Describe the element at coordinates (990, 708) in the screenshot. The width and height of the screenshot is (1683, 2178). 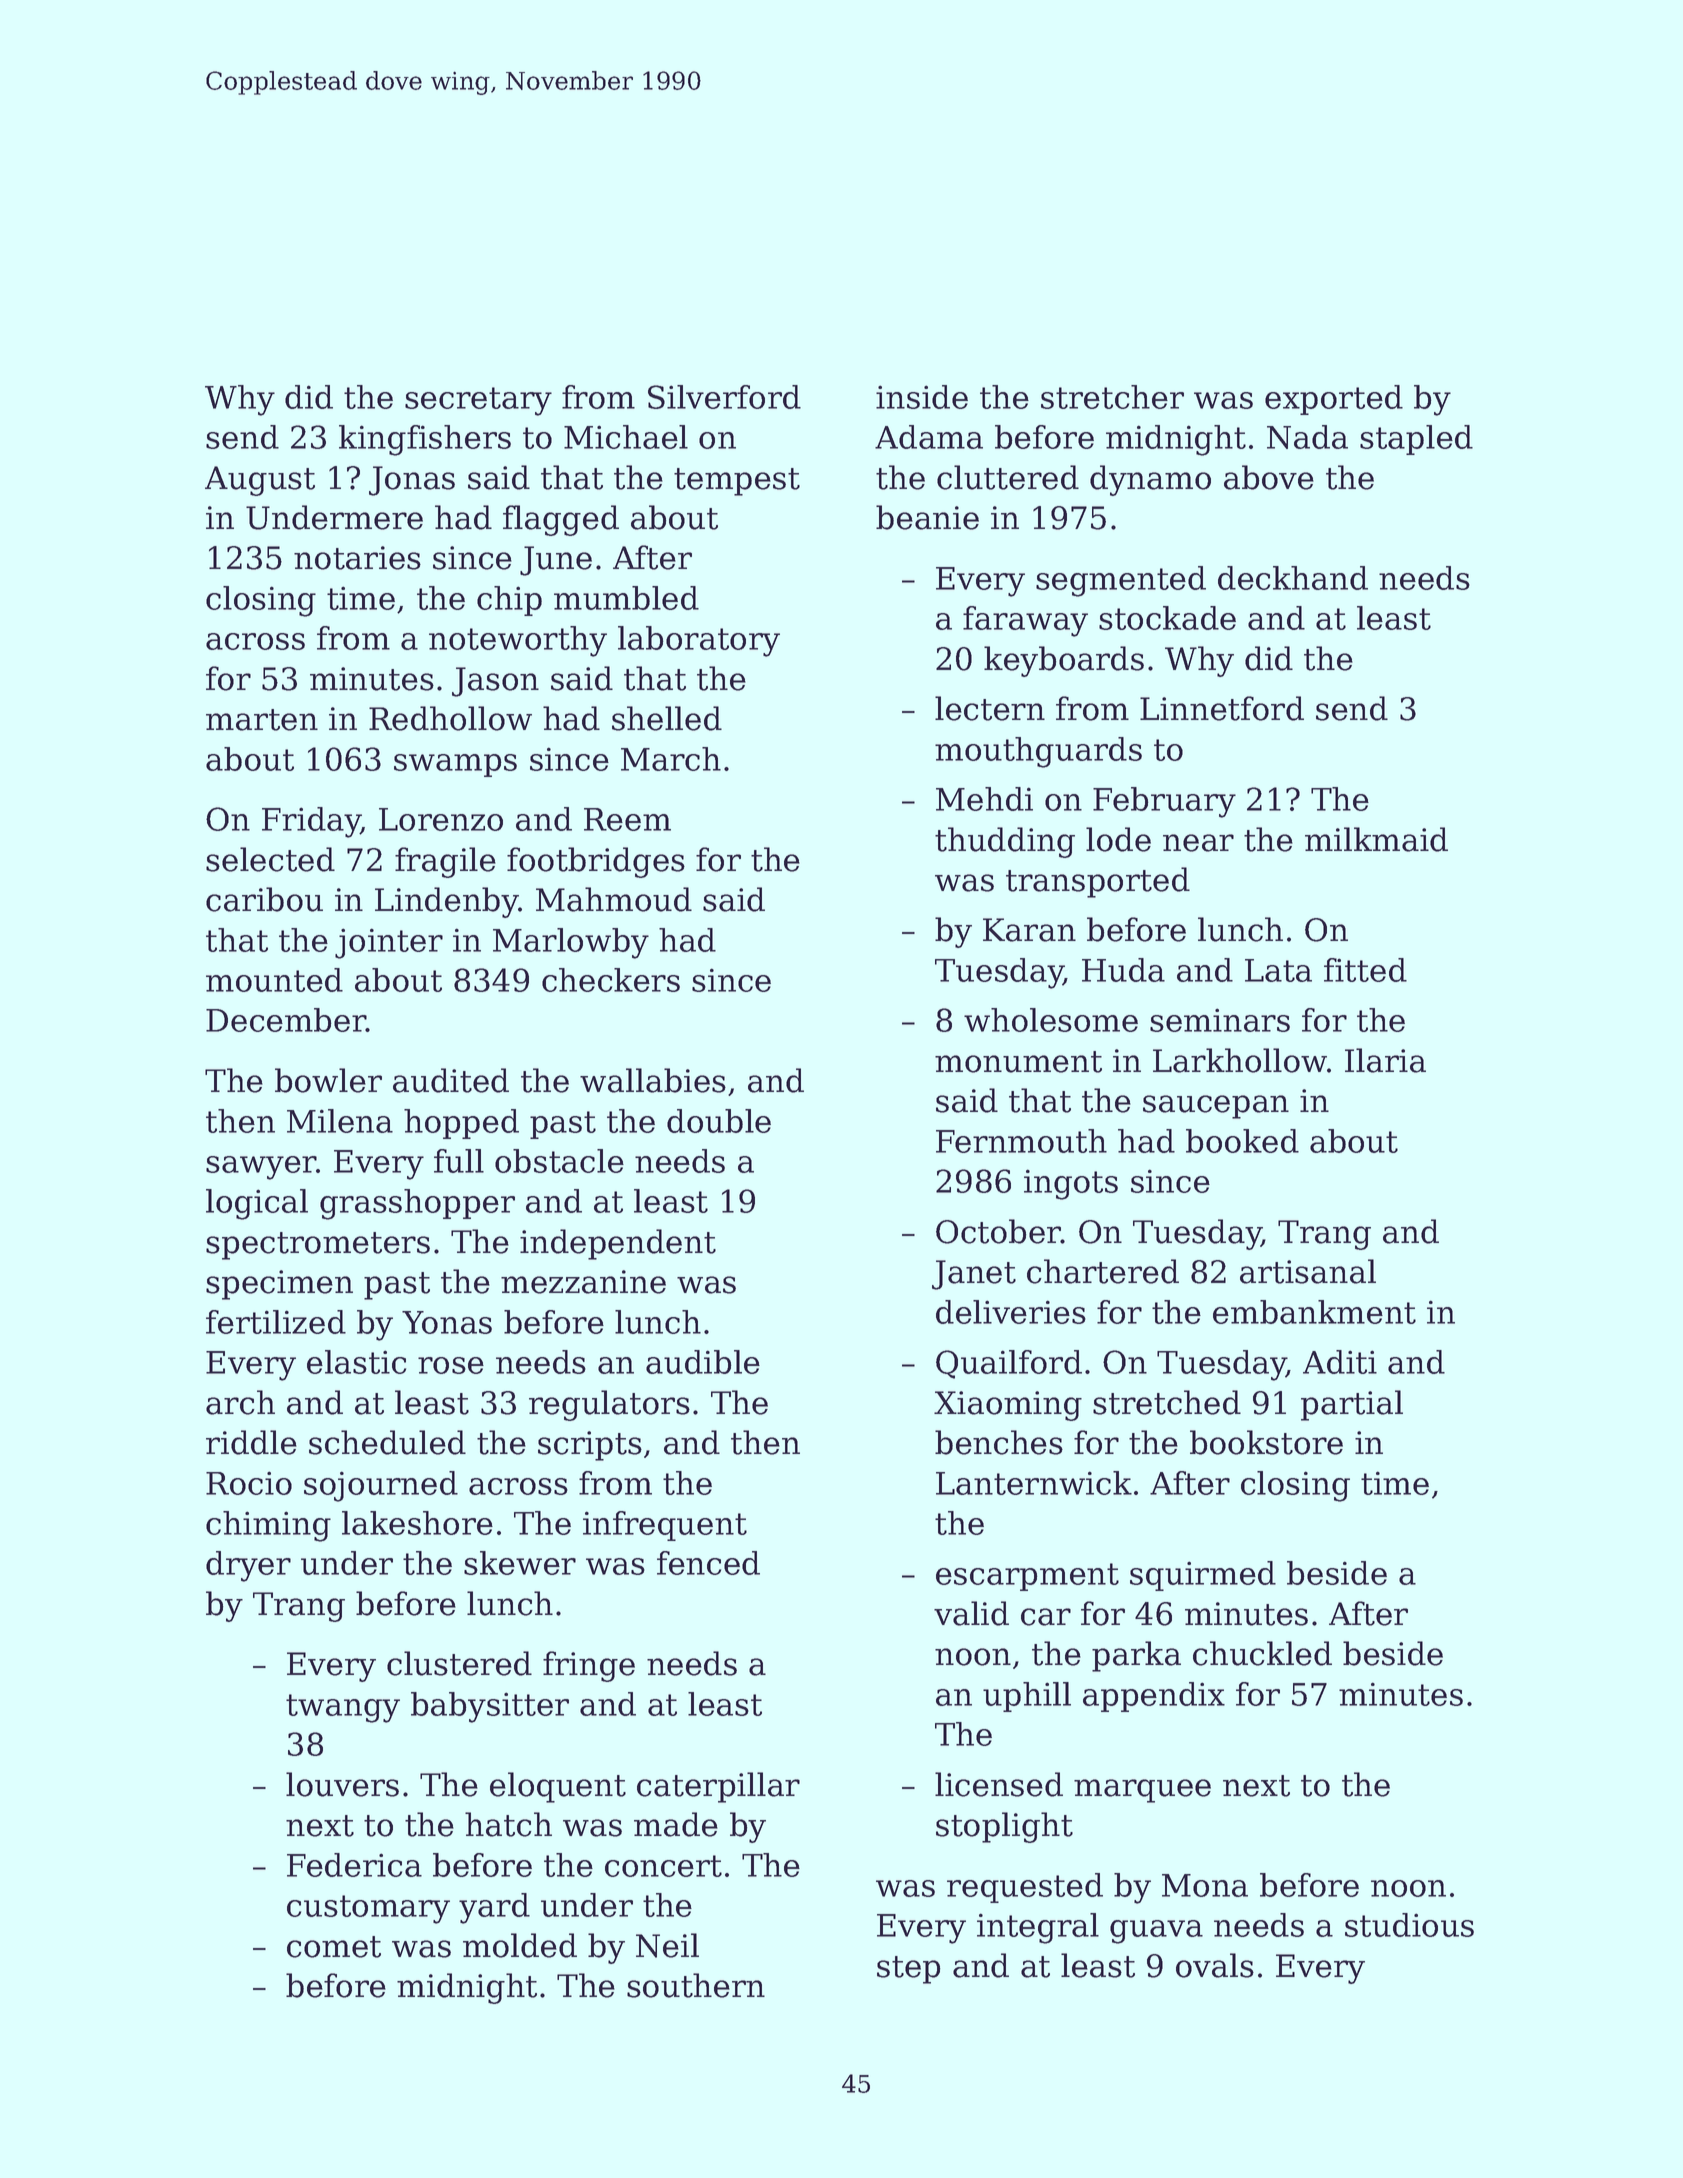
I see `lectern` at that location.
